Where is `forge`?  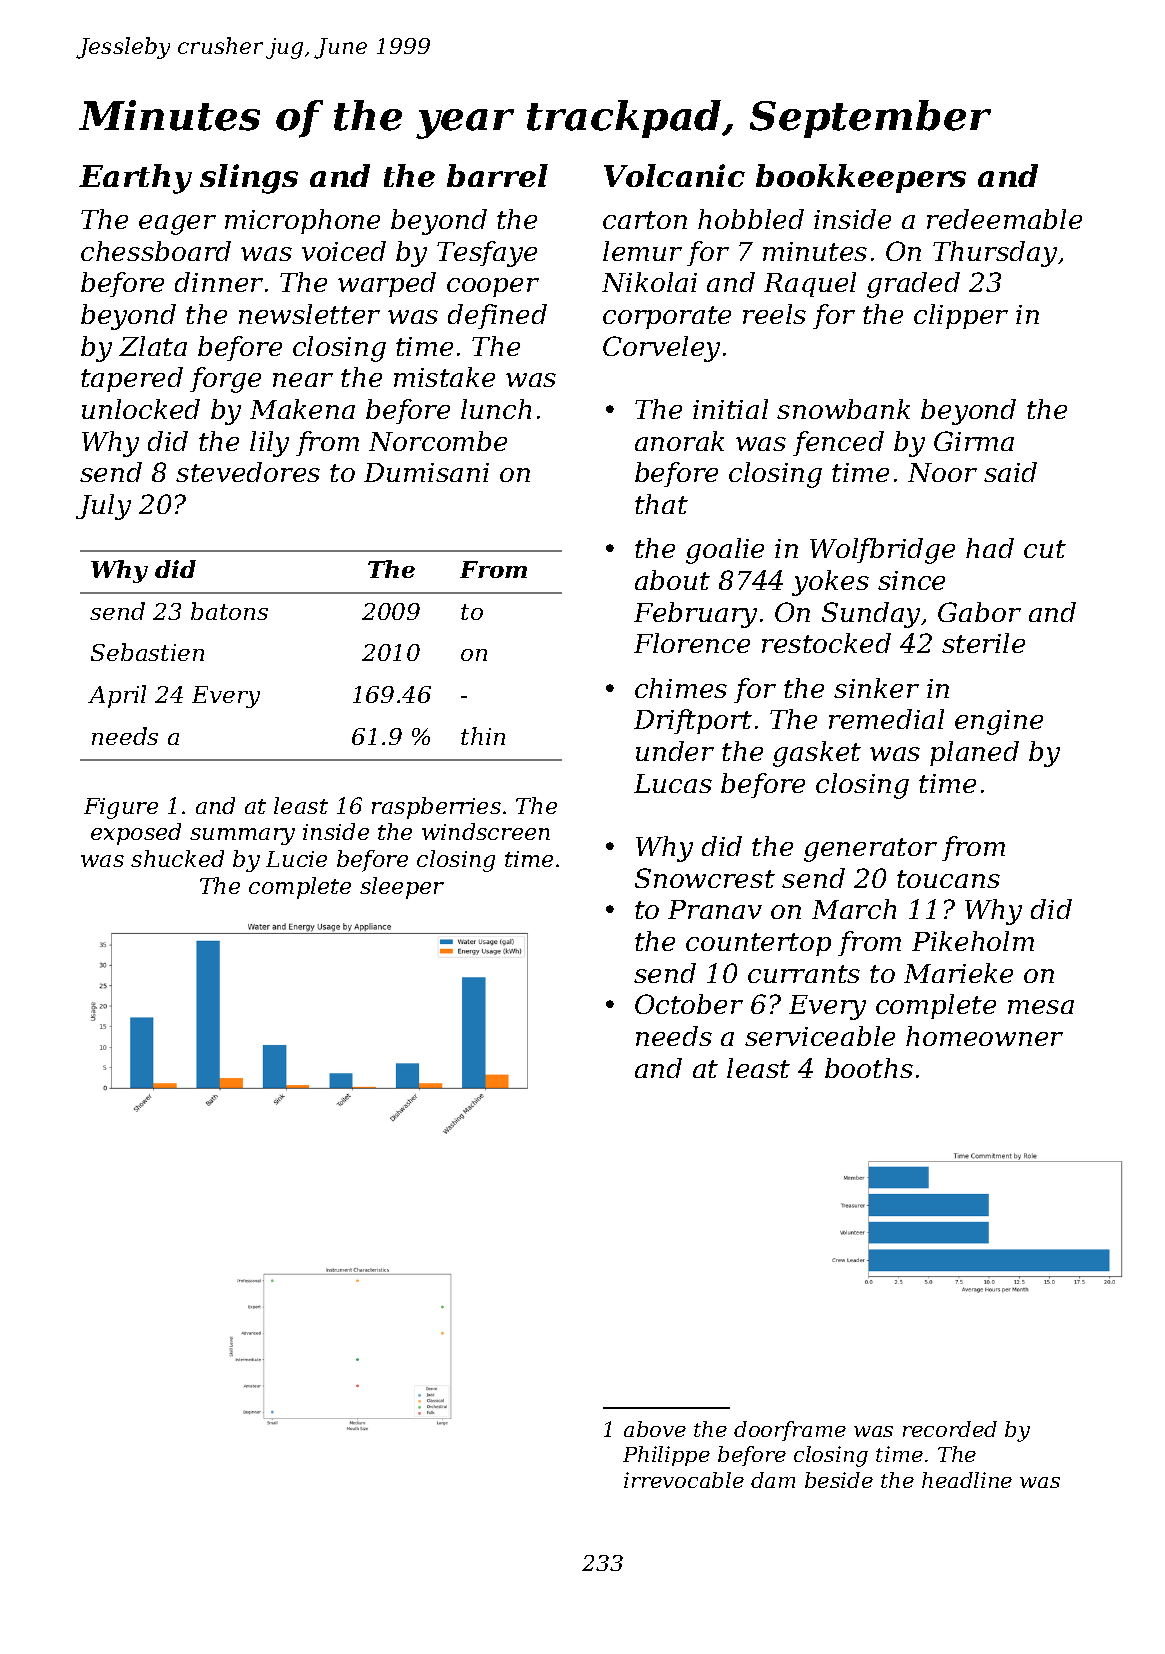 forge is located at coordinates (225, 380).
